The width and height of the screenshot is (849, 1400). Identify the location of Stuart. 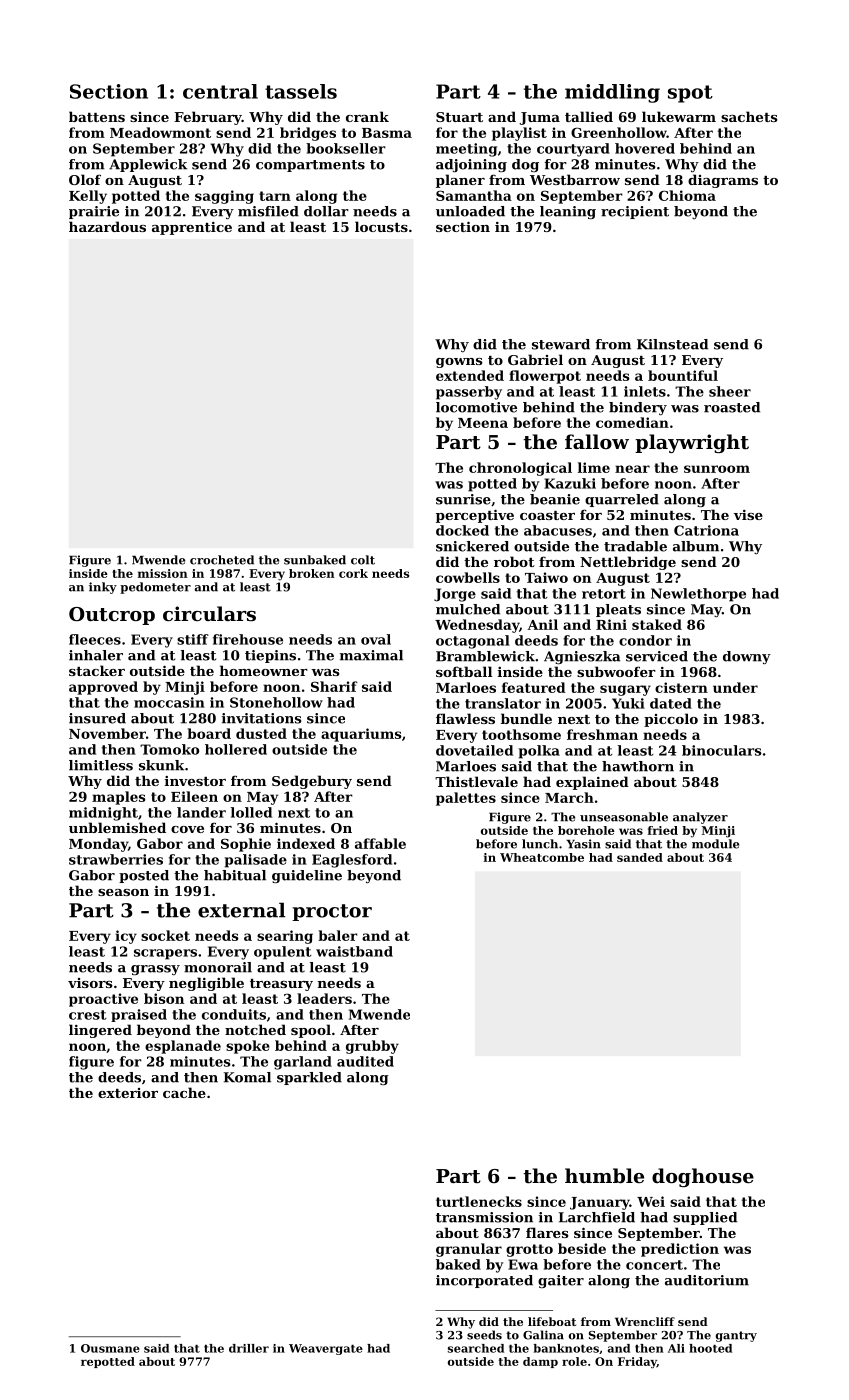
(459, 117).
